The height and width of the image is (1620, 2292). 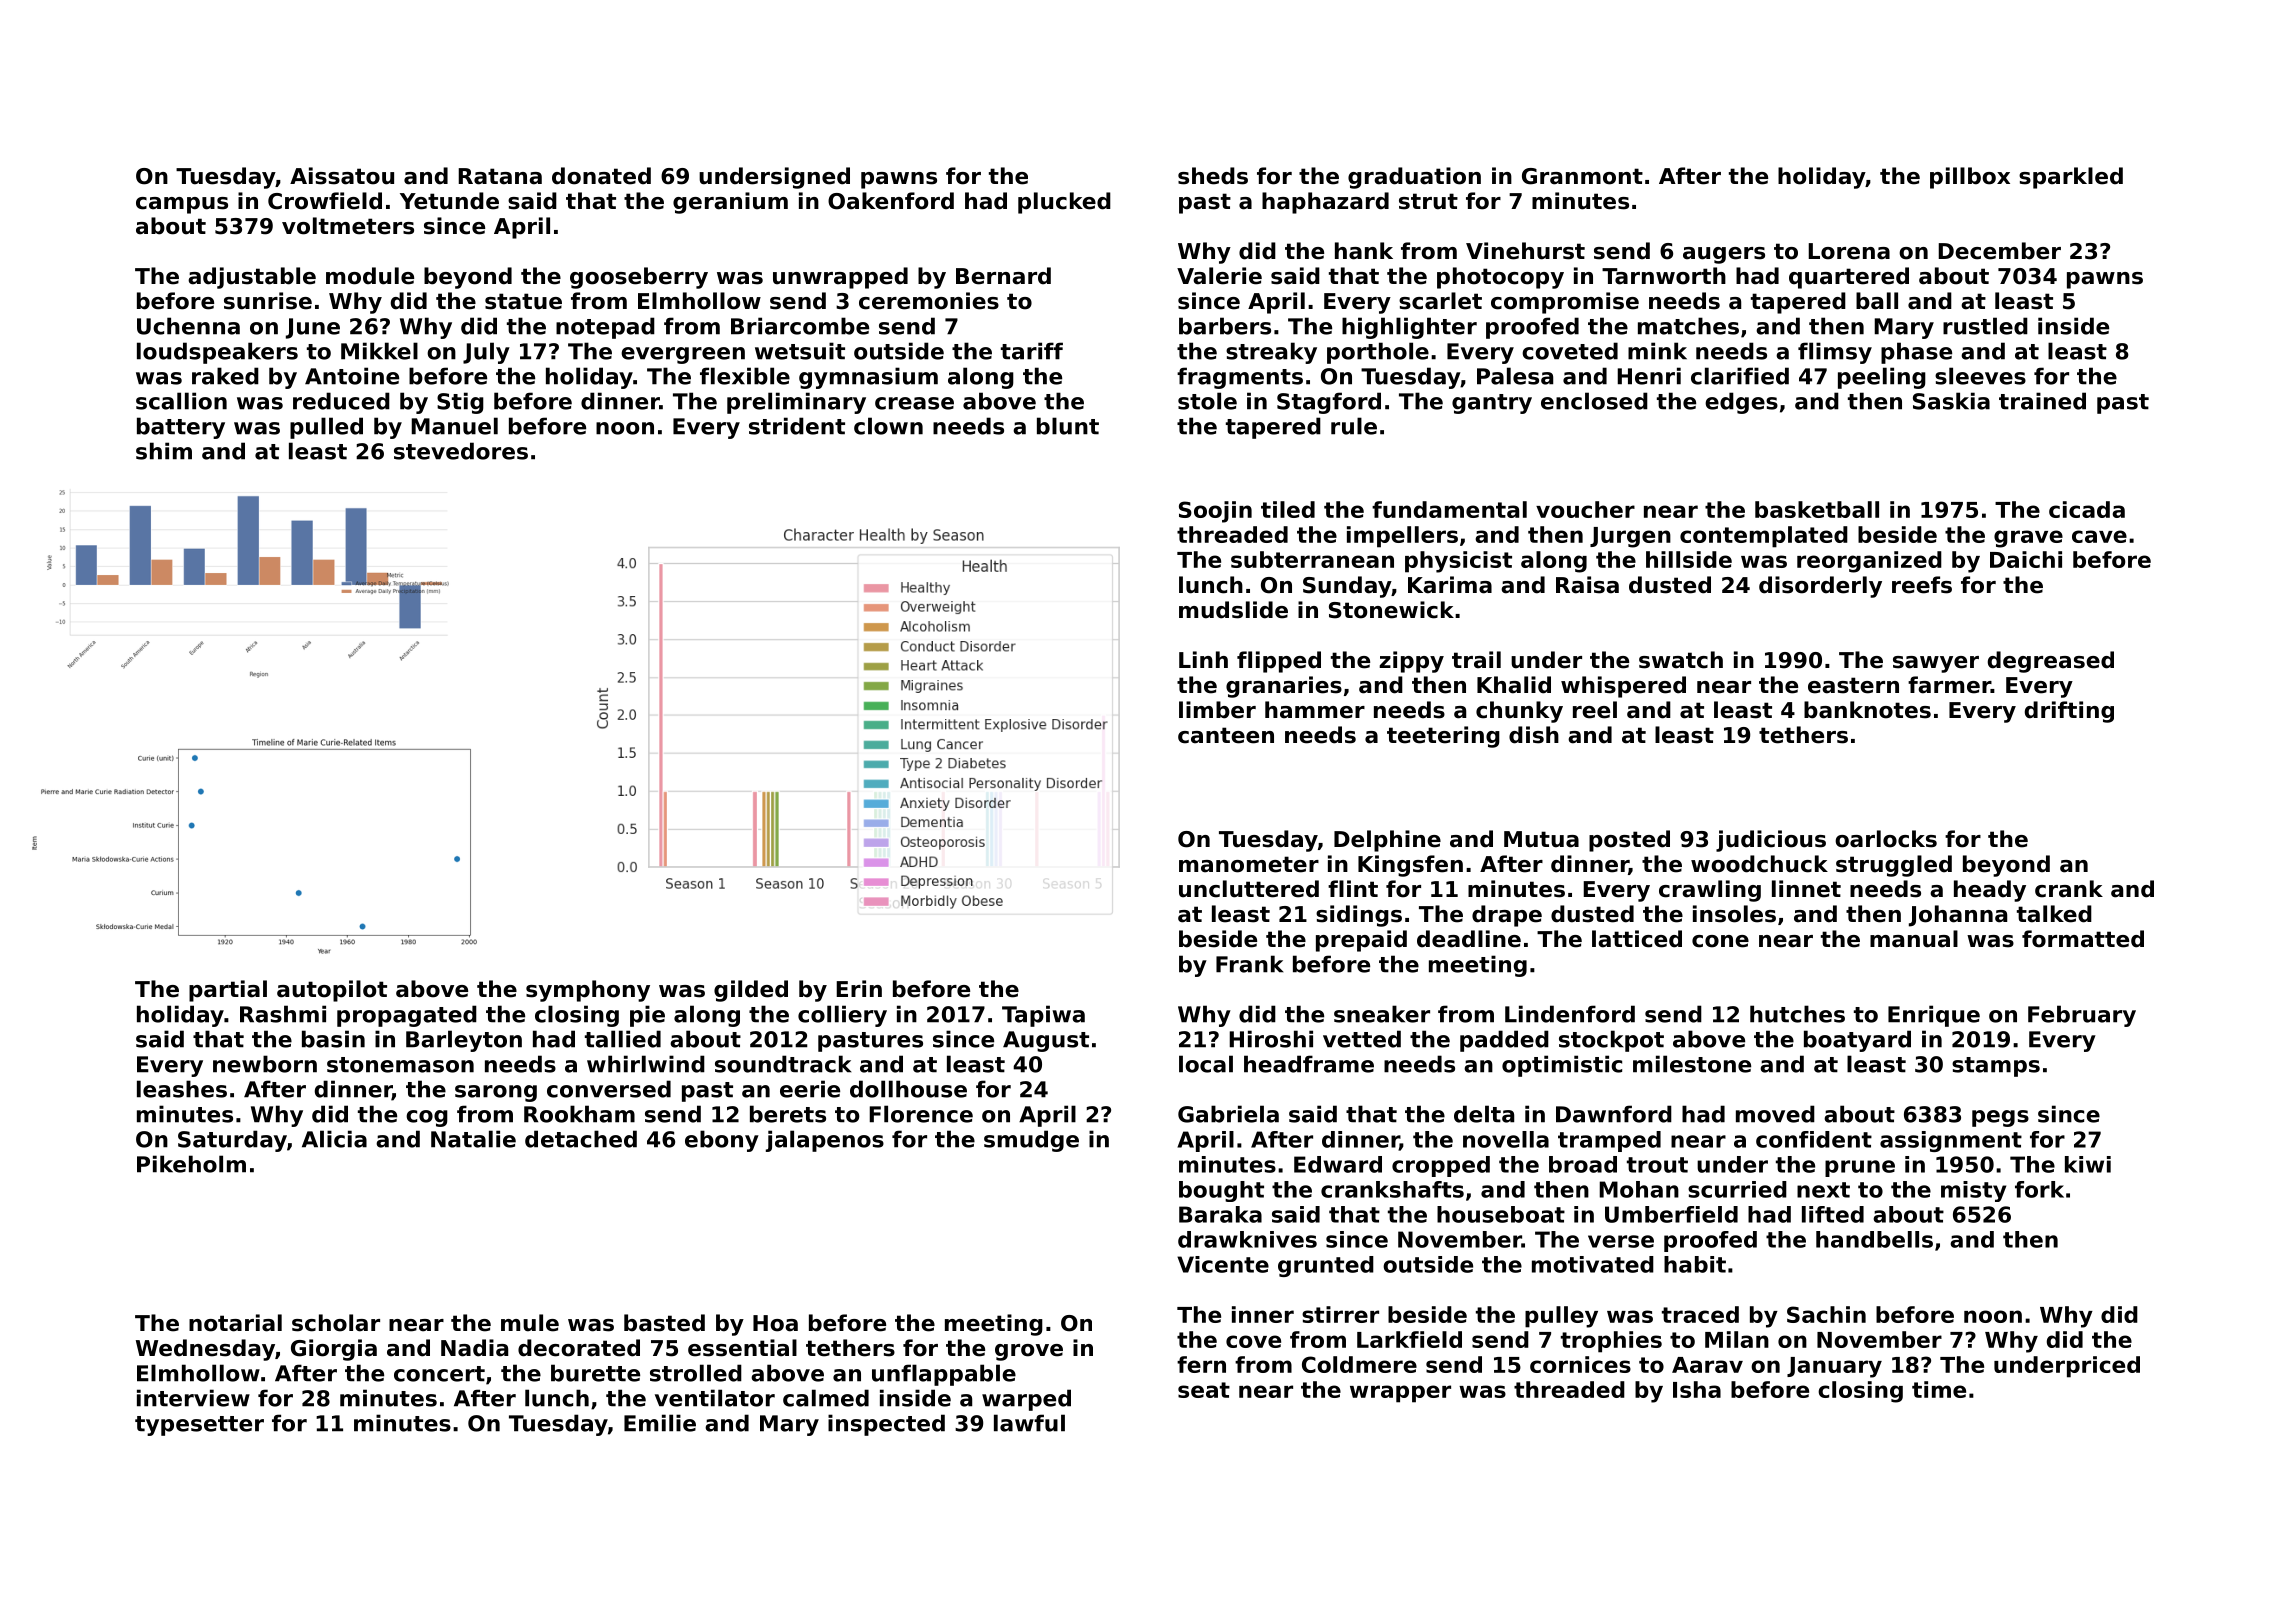 I want to click on geranium, so click(x=730, y=203).
